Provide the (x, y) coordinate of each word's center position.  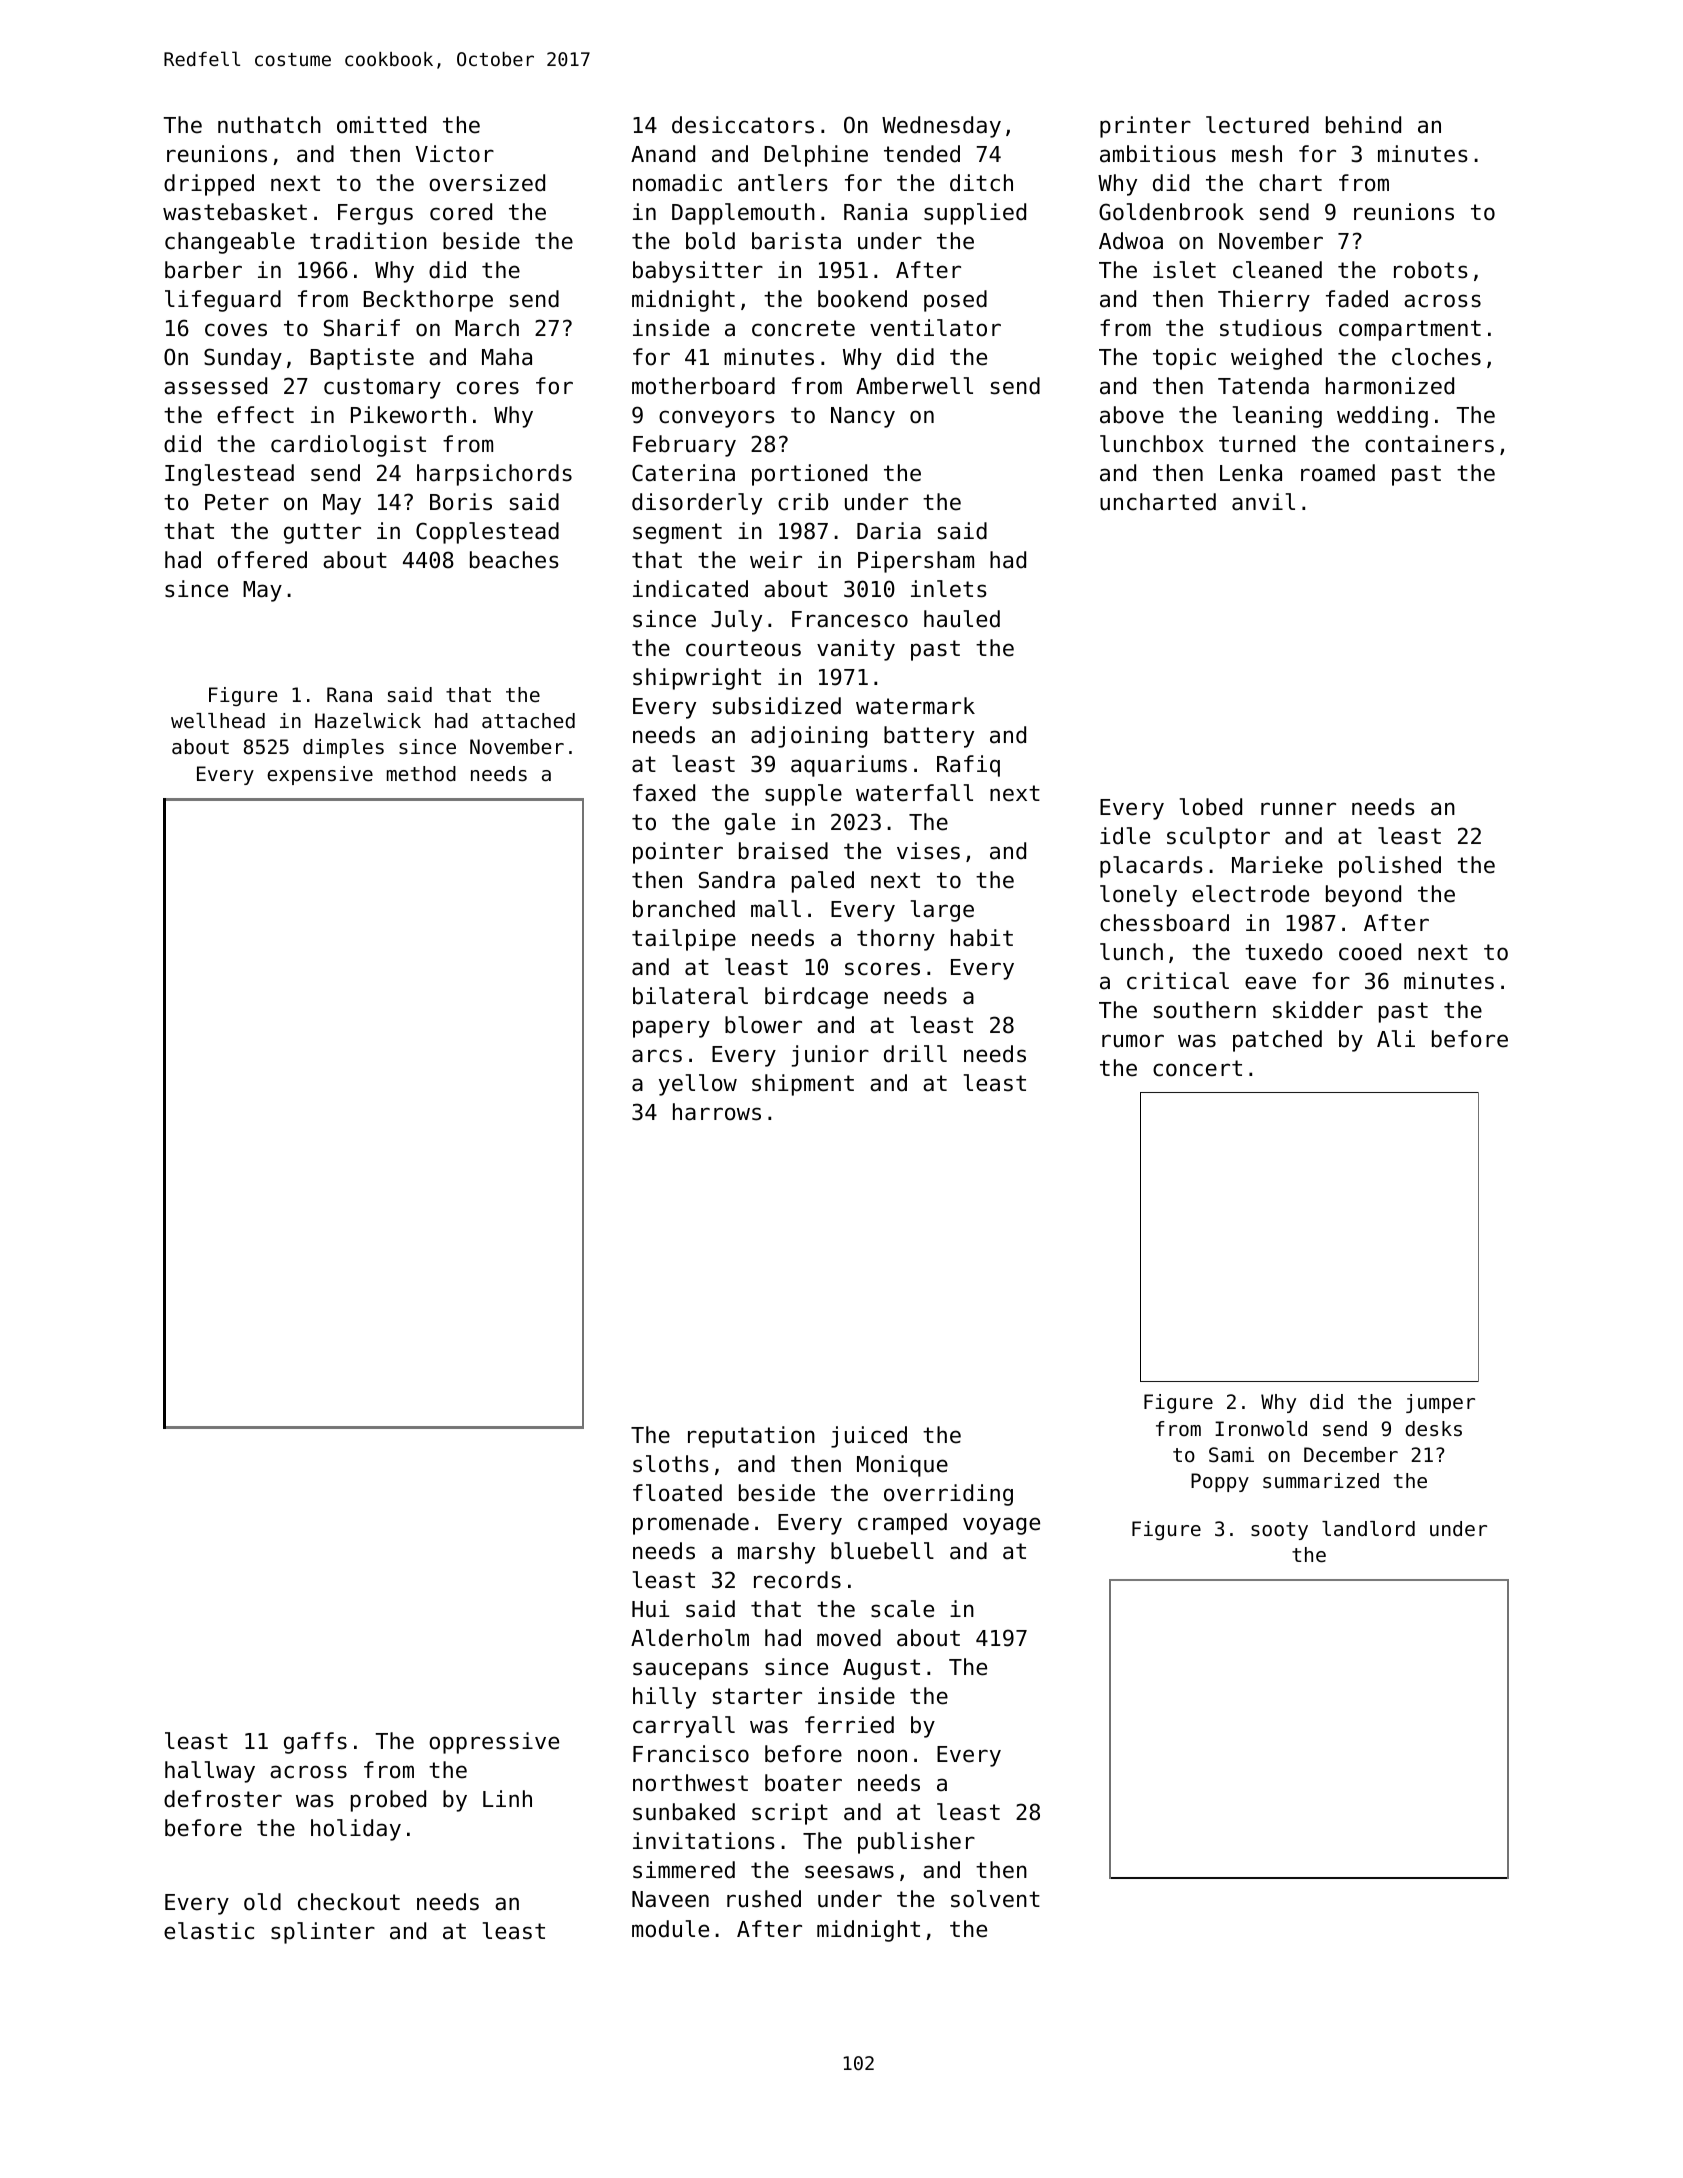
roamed (1338, 473)
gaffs (315, 1743)
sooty (1279, 1531)
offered (262, 560)
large (942, 911)
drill (915, 1054)
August (881, 1669)
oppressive (494, 1743)
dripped (209, 185)
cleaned (1277, 270)
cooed (1370, 952)
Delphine (816, 156)
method (421, 774)
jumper (1440, 1403)
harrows (717, 1112)
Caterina (683, 473)
